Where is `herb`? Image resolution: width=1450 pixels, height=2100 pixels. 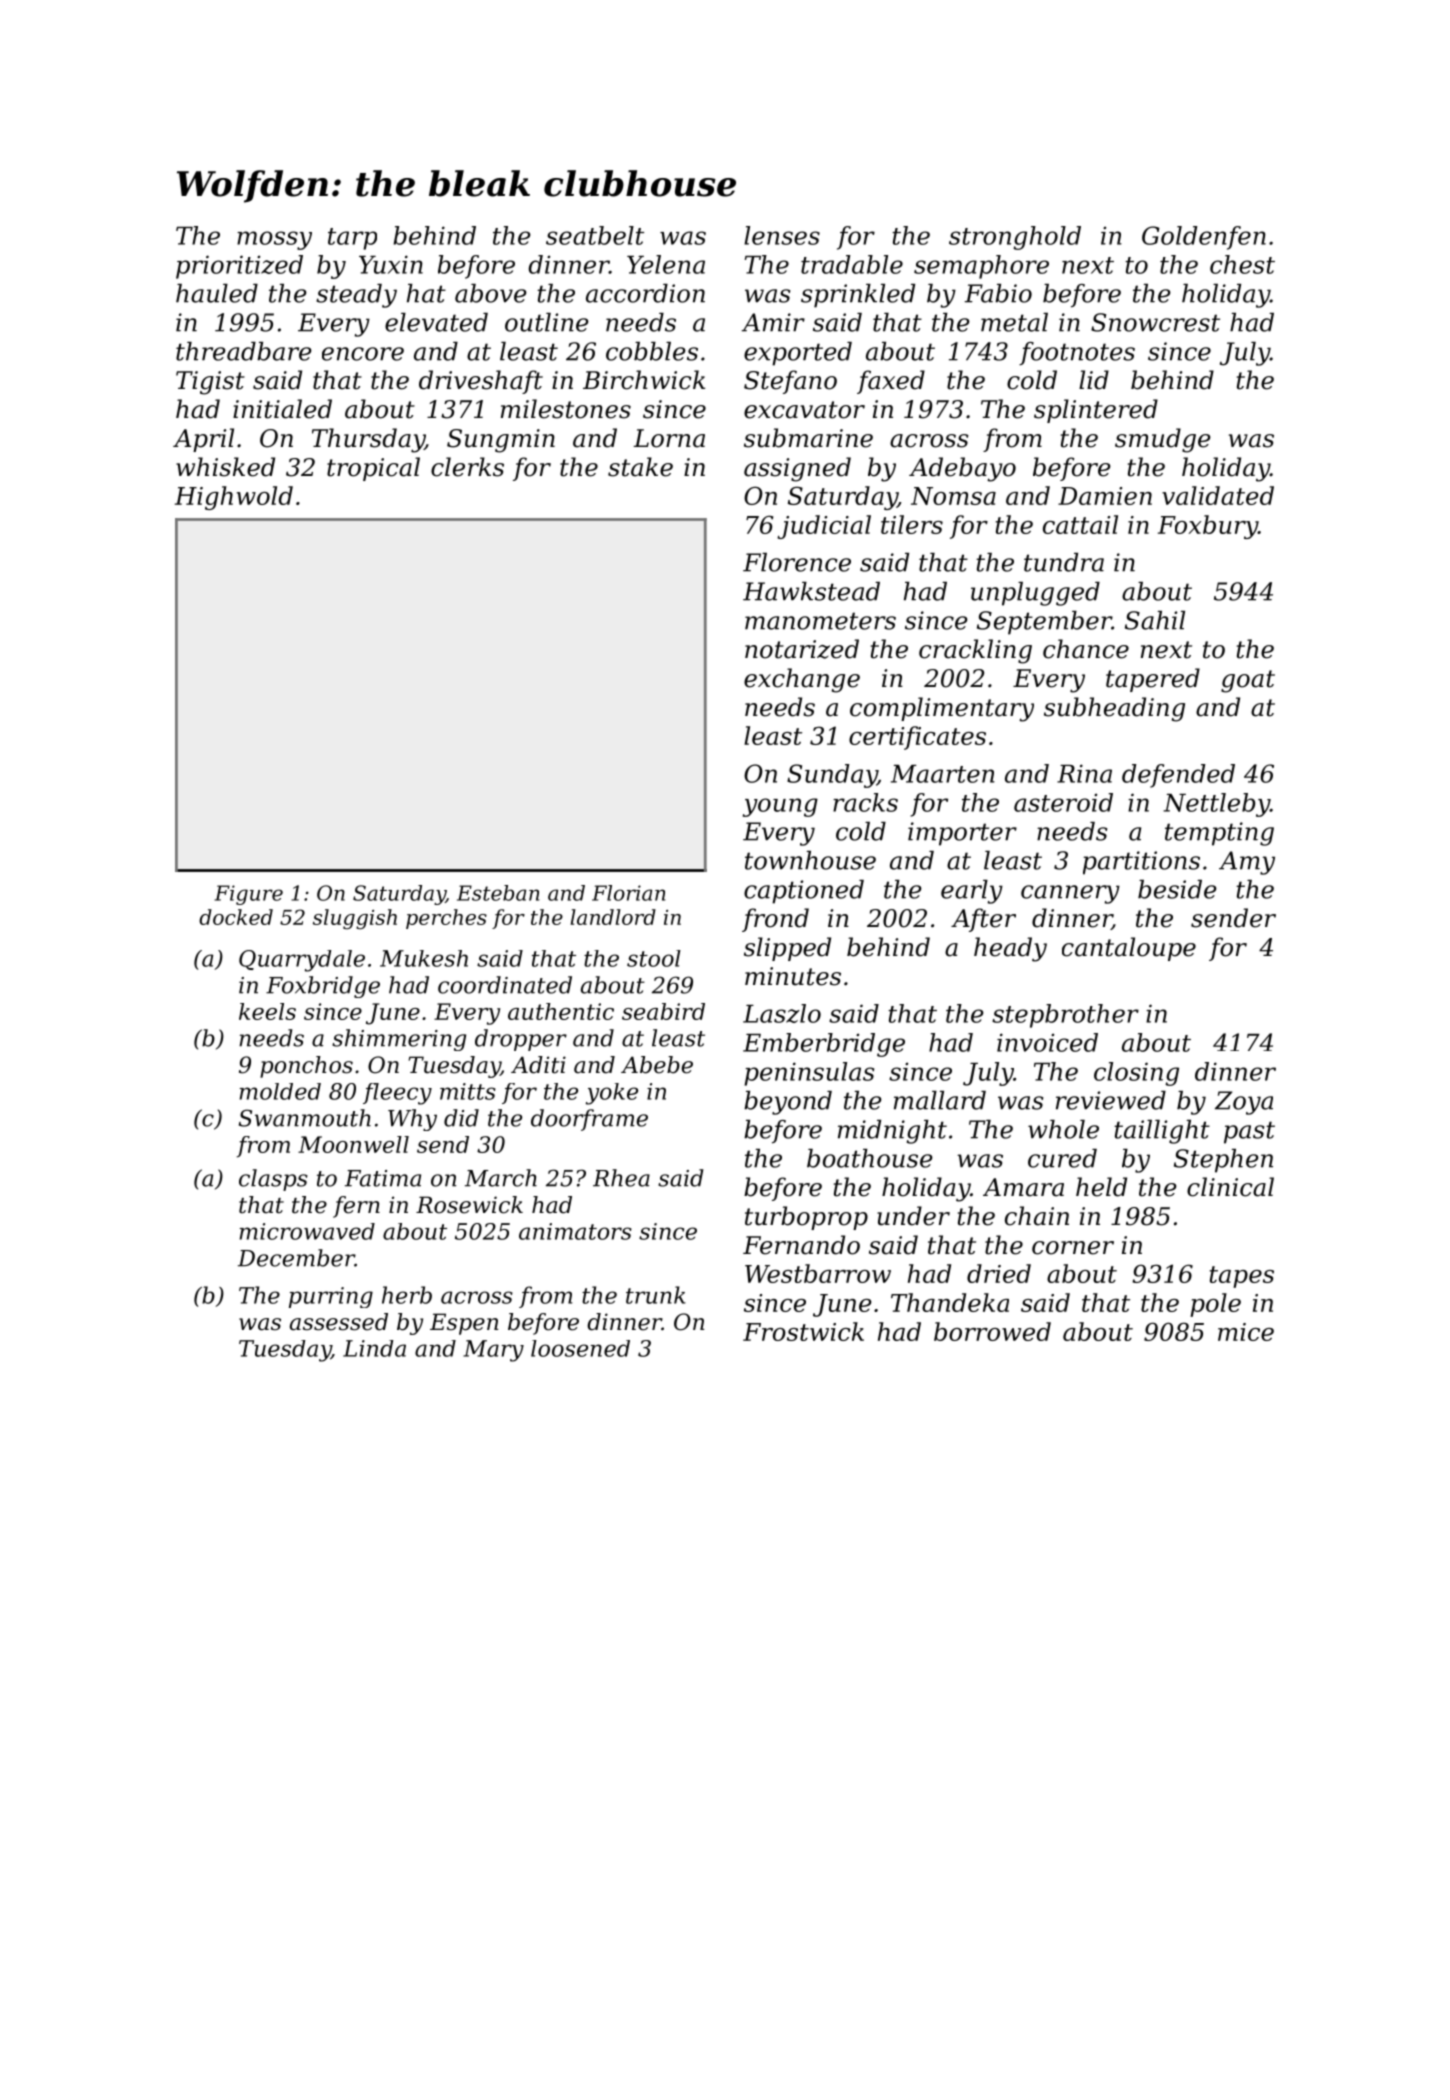 herb is located at coordinates (407, 1295).
